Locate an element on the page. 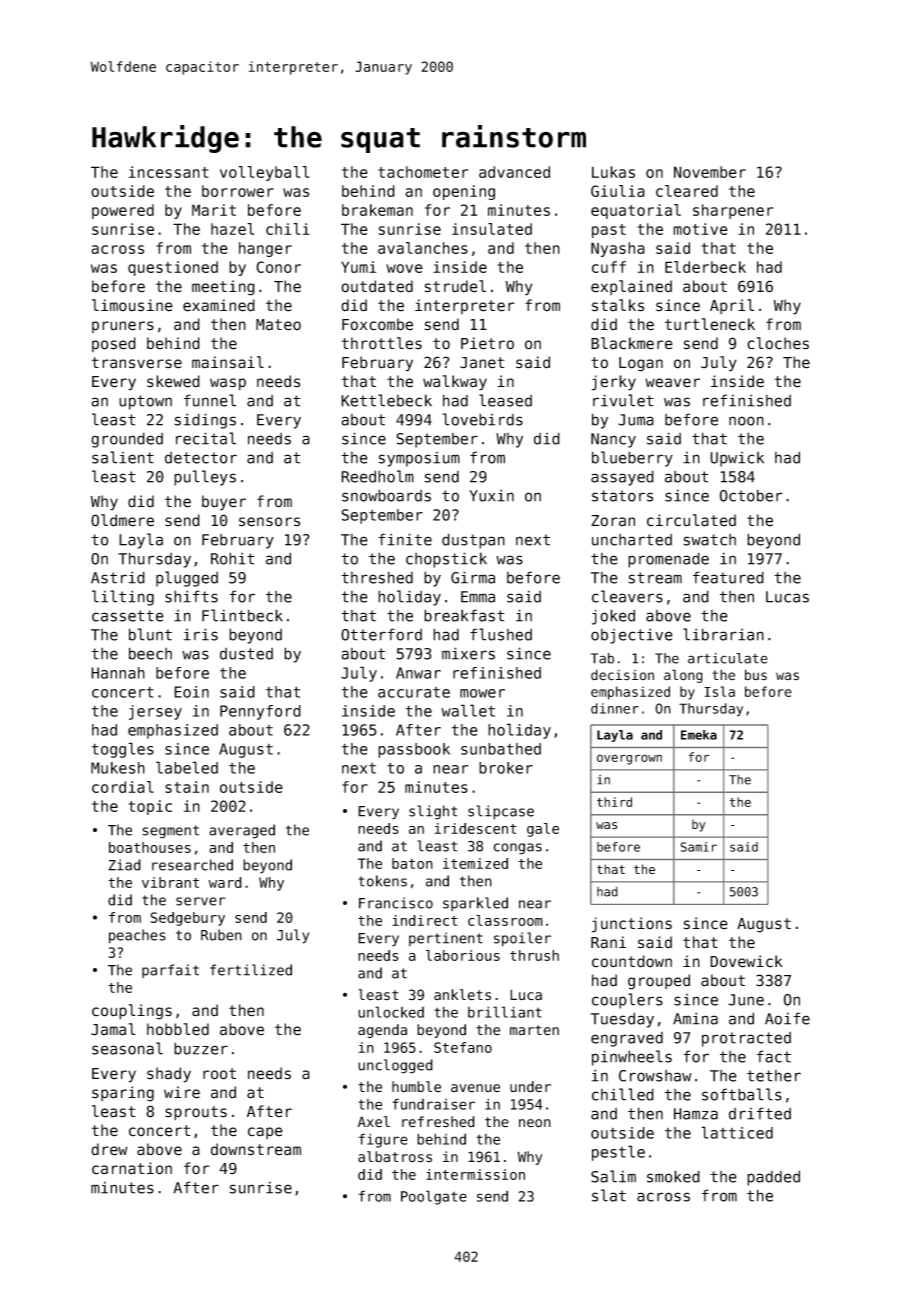 This page has height=1316, width=908. Oldmere is located at coordinates (122, 520).
